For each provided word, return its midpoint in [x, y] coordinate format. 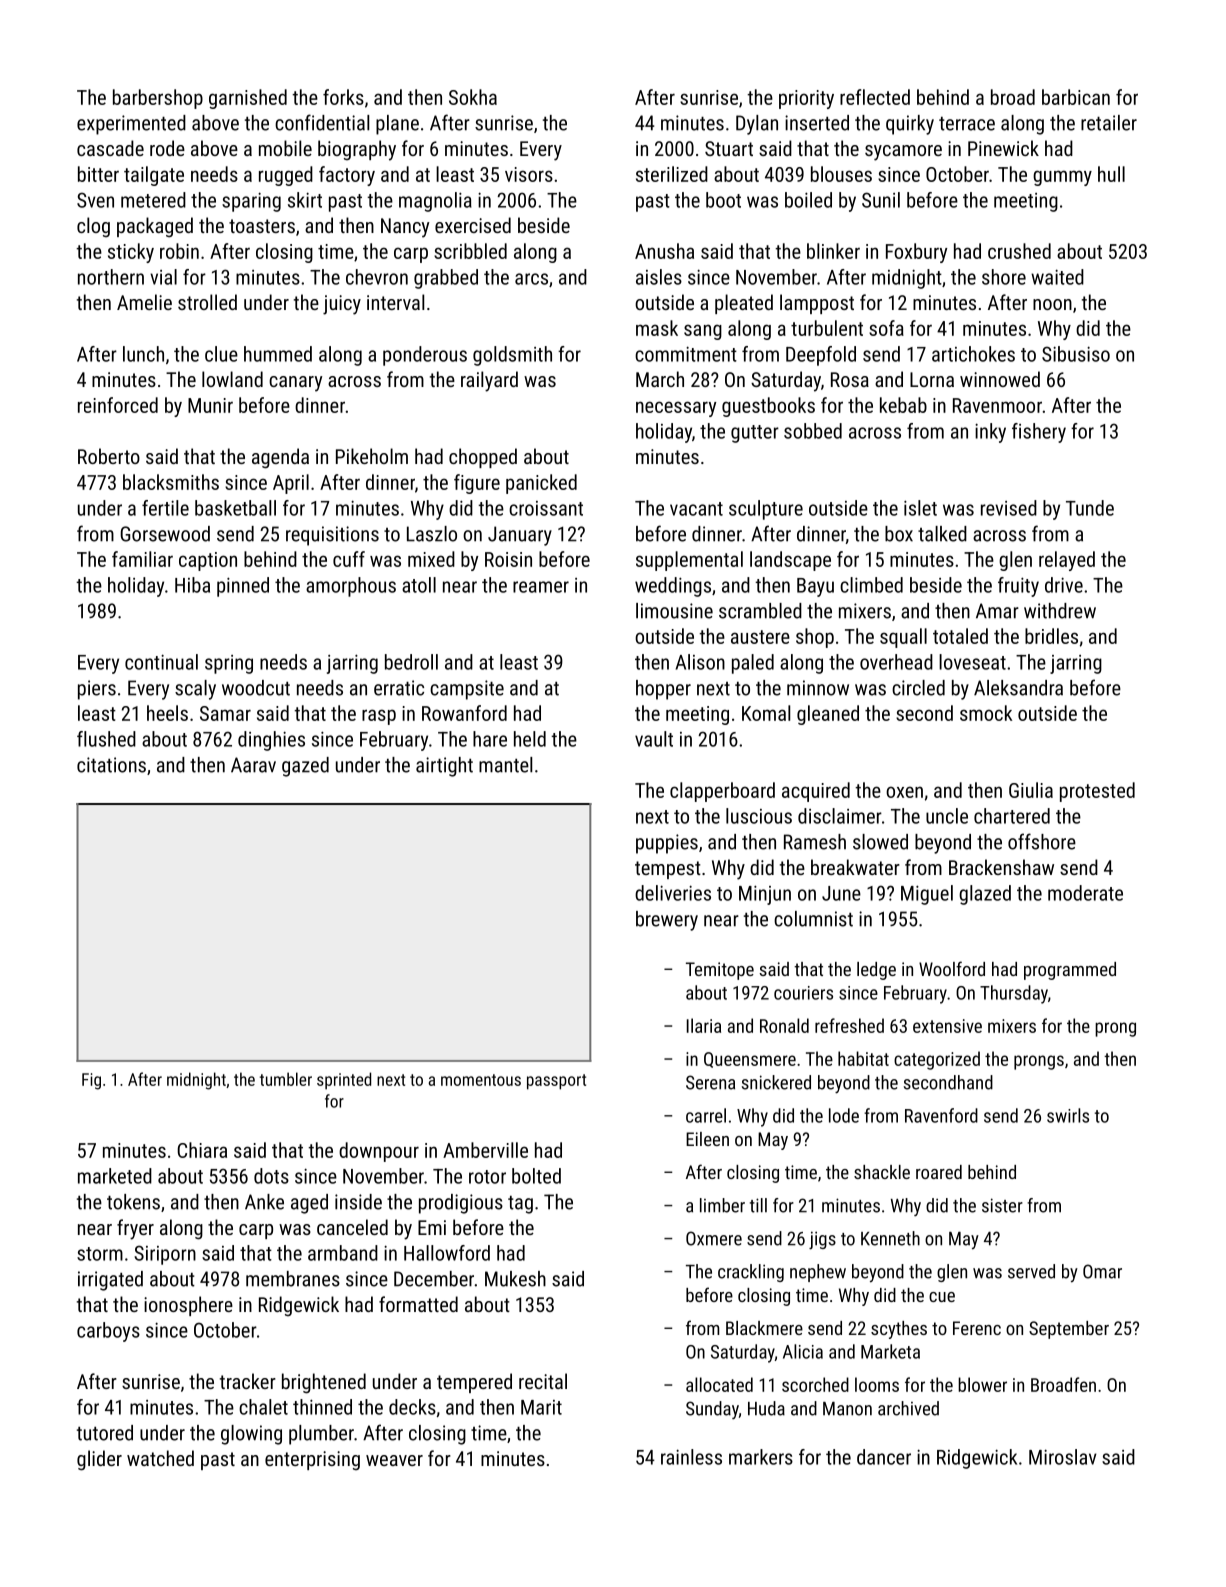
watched [160, 1458]
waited [1057, 277]
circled [918, 688]
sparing [251, 202]
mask [657, 328]
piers [97, 690]
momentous [481, 1080]
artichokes [973, 354]
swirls [1068, 1115]
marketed [115, 1176]
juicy [342, 305]
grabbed [446, 279]
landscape [790, 561]
